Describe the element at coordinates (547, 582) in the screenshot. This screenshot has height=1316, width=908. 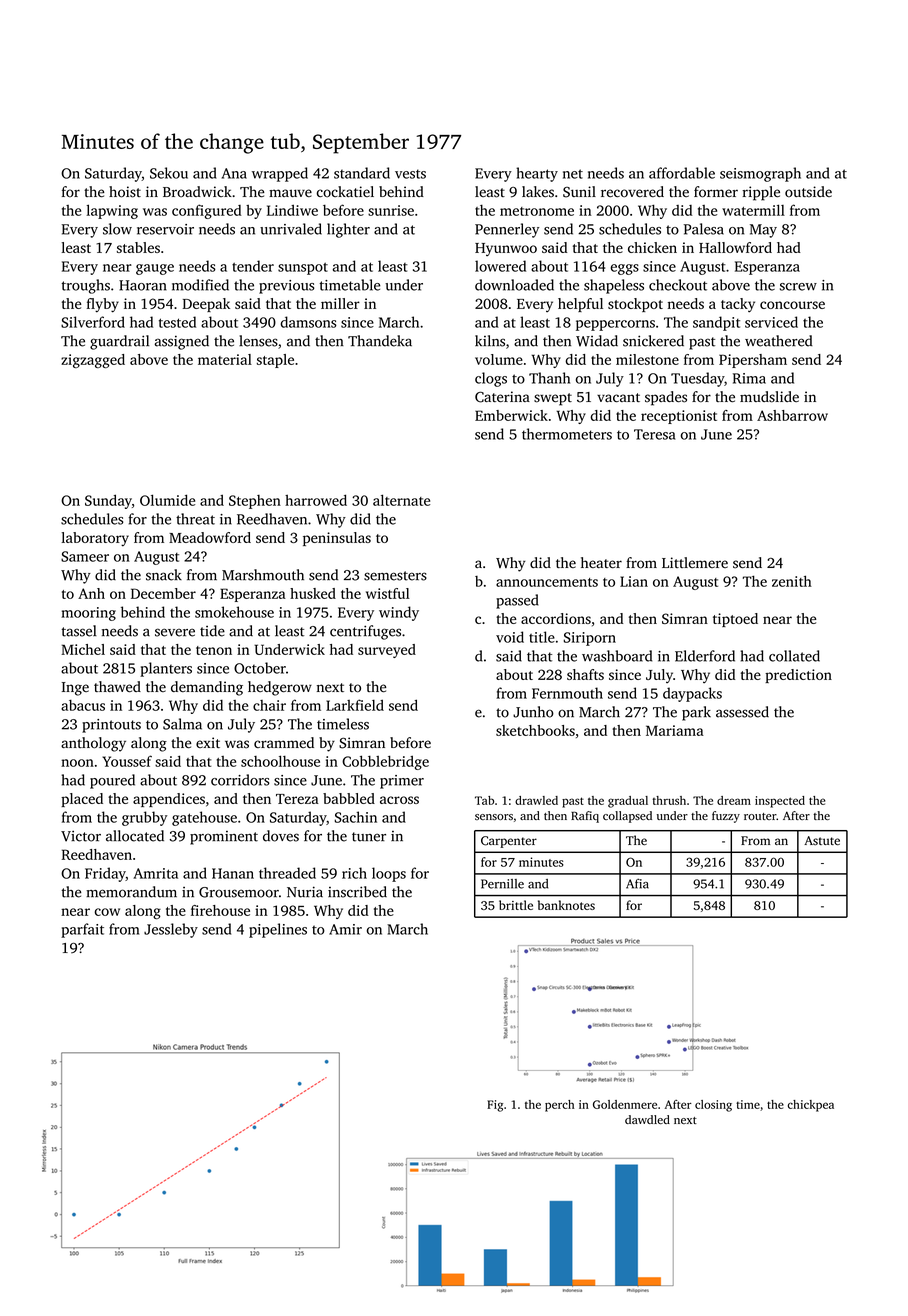
I see `announcements` at that location.
